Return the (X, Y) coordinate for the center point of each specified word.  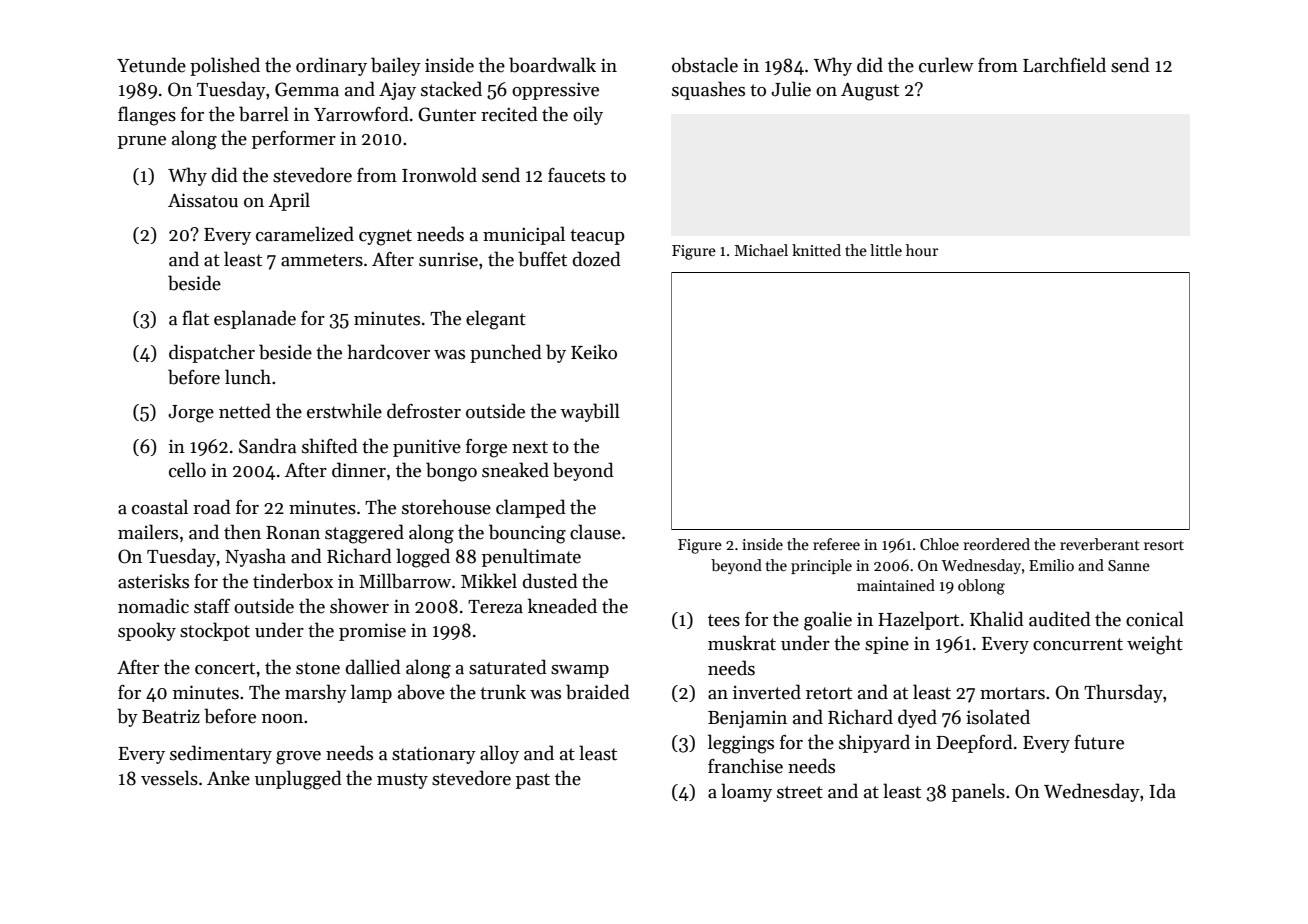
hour (922, 250)
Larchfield (1064, 65)
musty (402, 781)
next (530, 447)
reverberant (1100, 544)
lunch (248, 377)
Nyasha (255, 557)
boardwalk (552, 65)
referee (836, 544)
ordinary (331, 66)
